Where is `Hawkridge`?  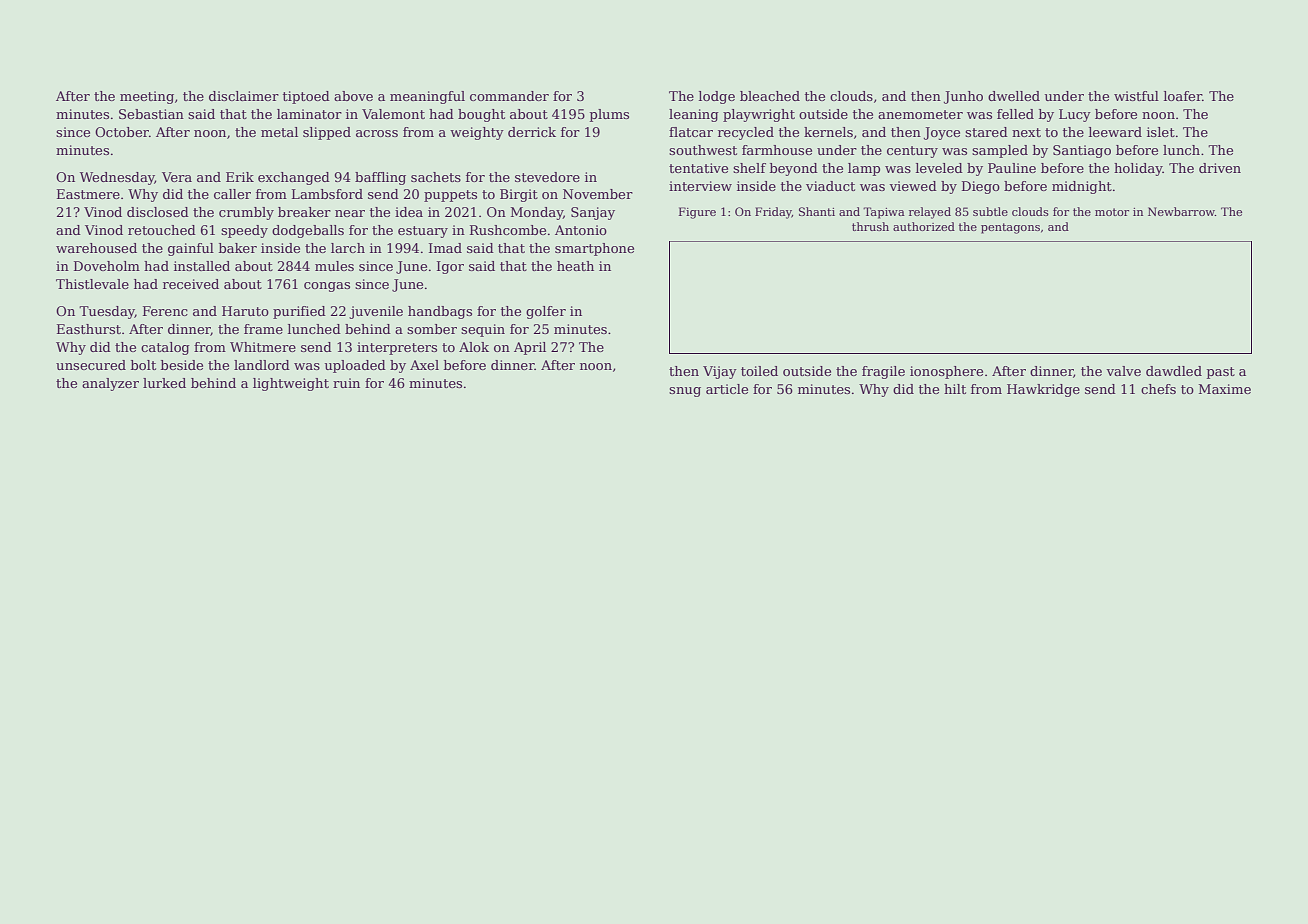
Hawkridge is located at coordinates (1043, 390).
